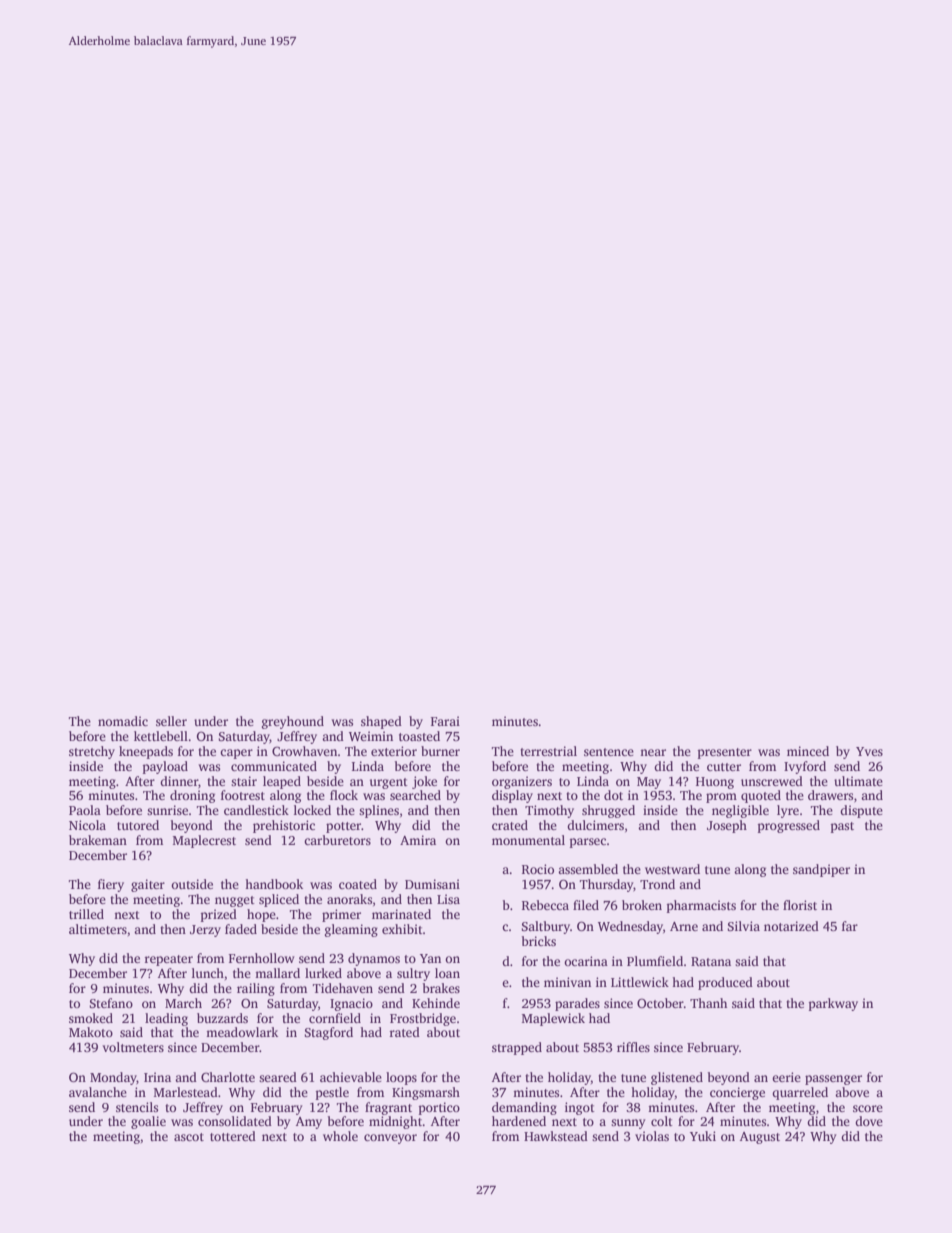 This screenshot has height=1233, width=952. What do you see at coordinates (545, 905) in the screenshot?
I see `Rebecca` at bounding box center [545, 905].
